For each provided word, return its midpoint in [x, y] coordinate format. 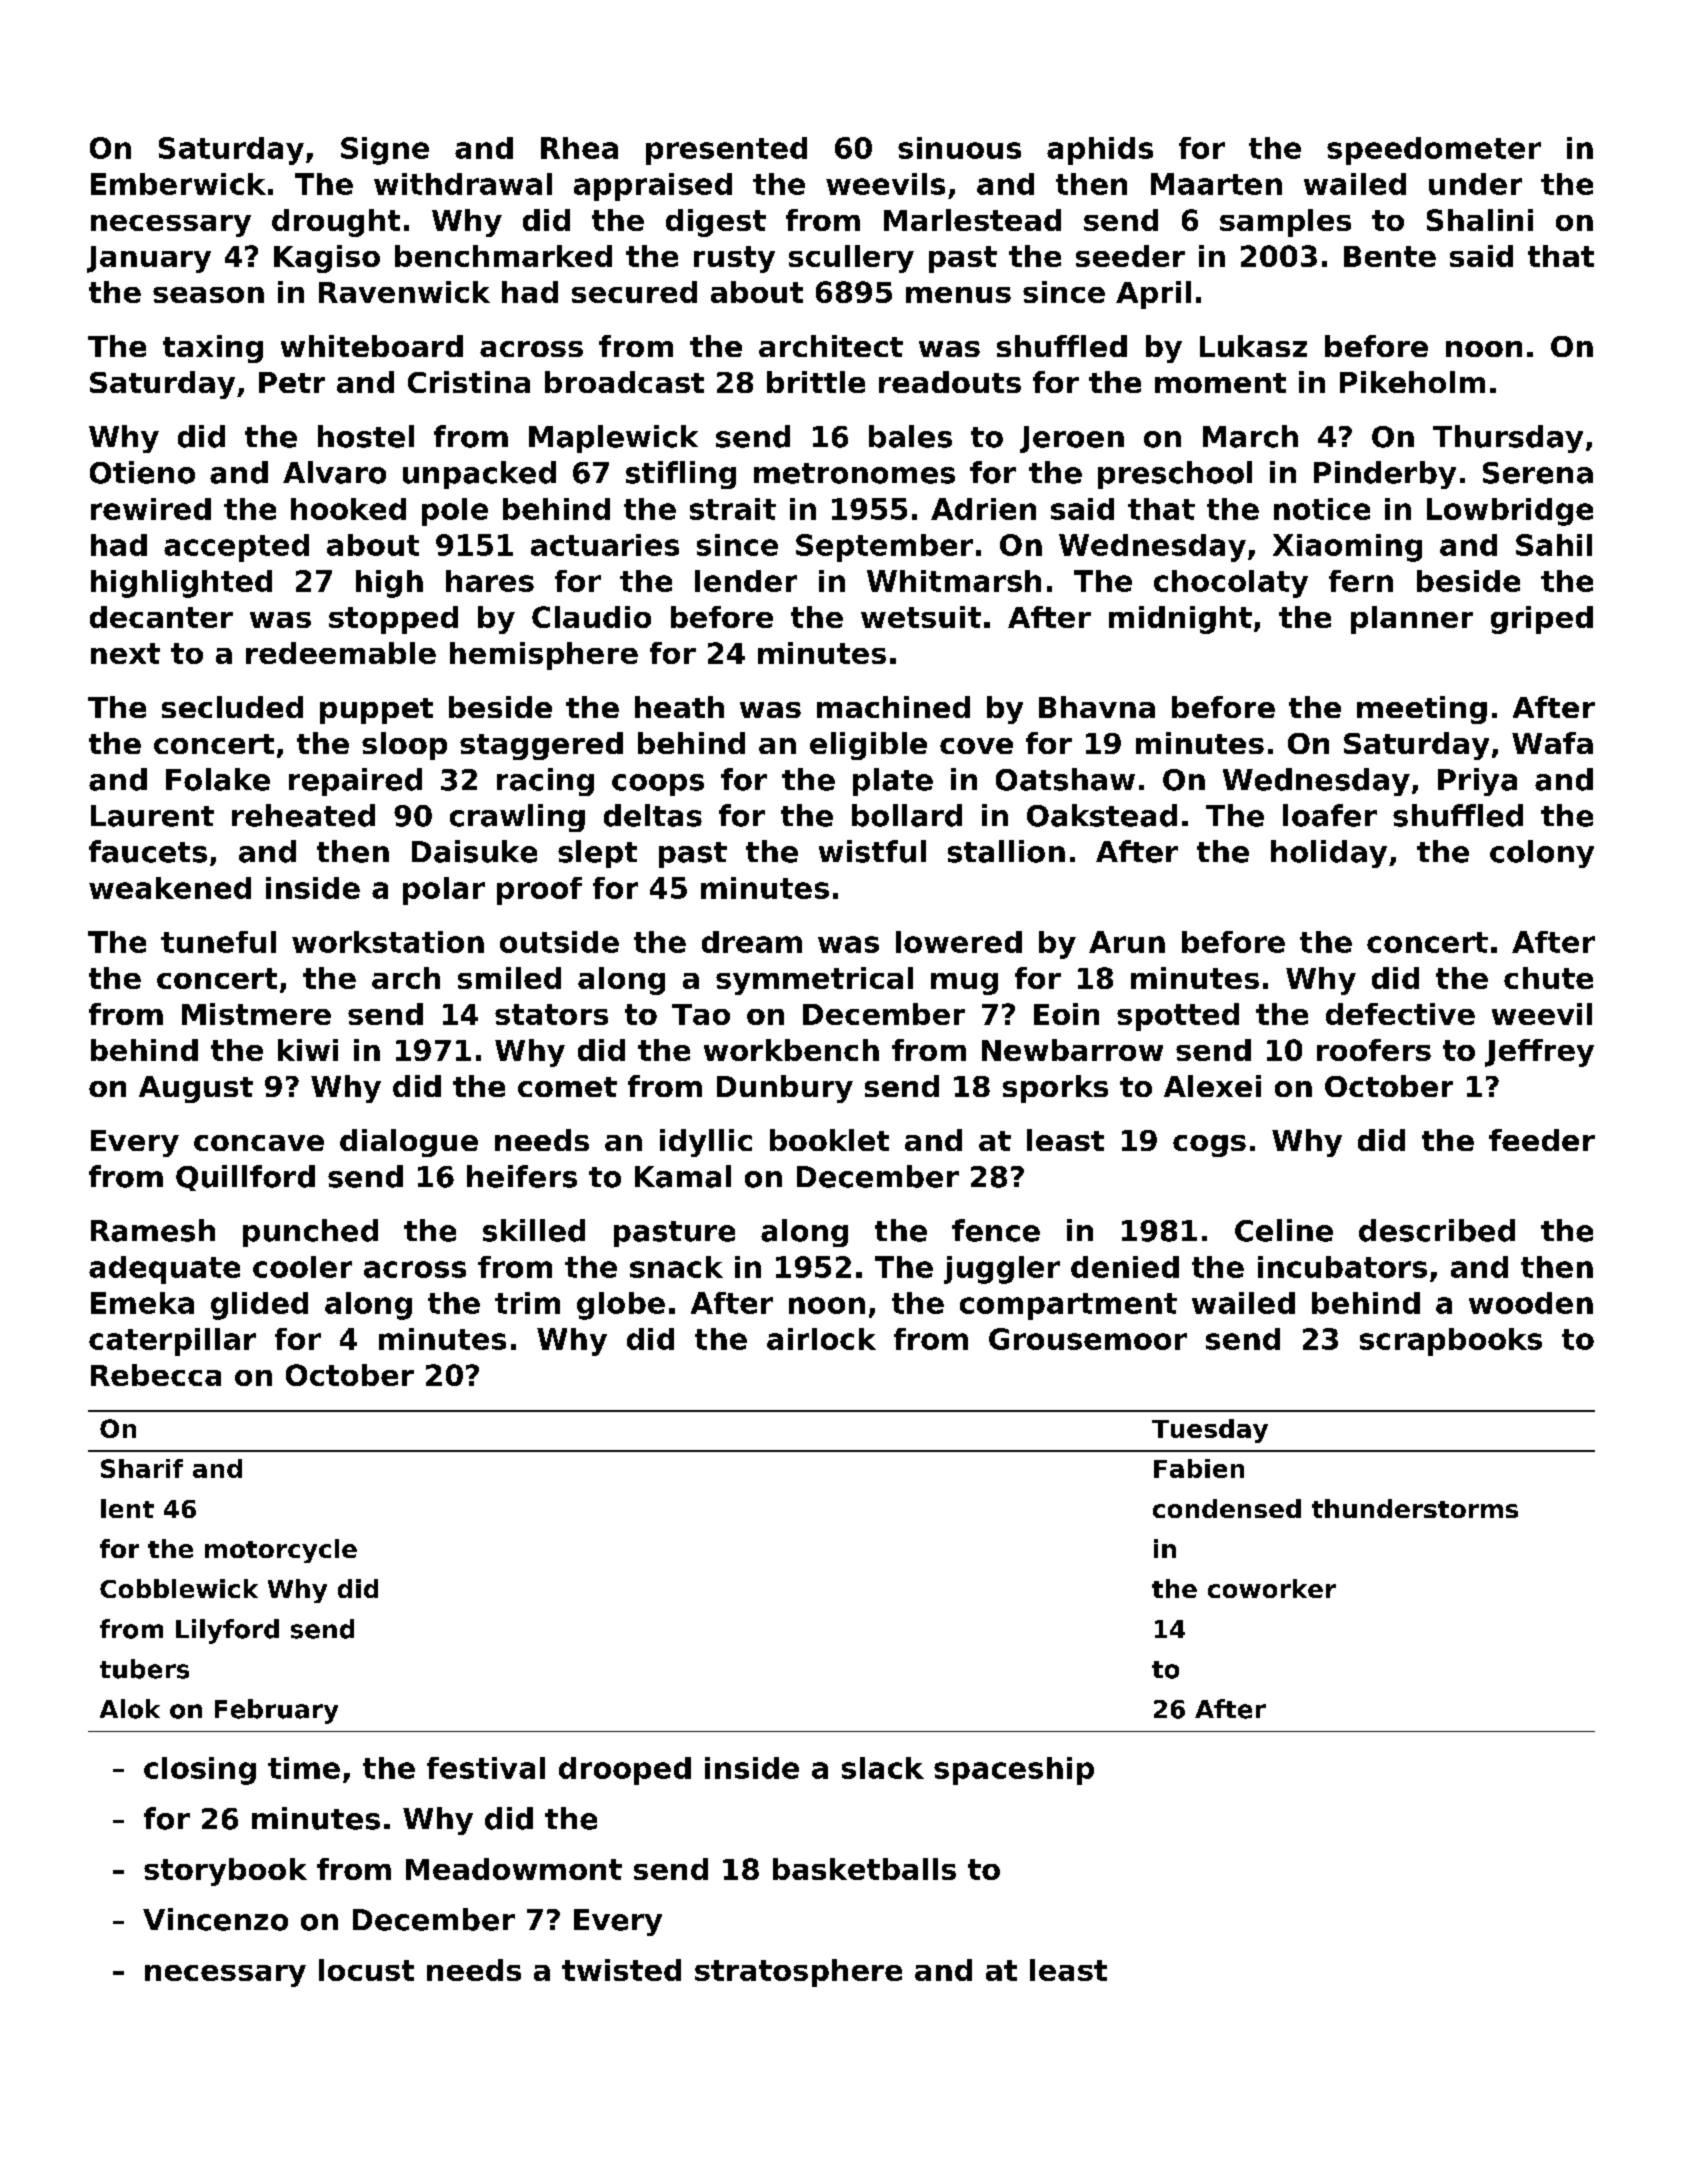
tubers [144, 1669]
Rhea [579, 148]
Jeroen [1072, 439]
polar [444, 891]
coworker [1272, 1588]
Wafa [1552, 743]
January [149, 259]
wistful [872, 851]
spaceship [1014, 1771]
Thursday [1508, 439]
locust [366, 1970]
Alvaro [334, 472]
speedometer [1434, 151]
